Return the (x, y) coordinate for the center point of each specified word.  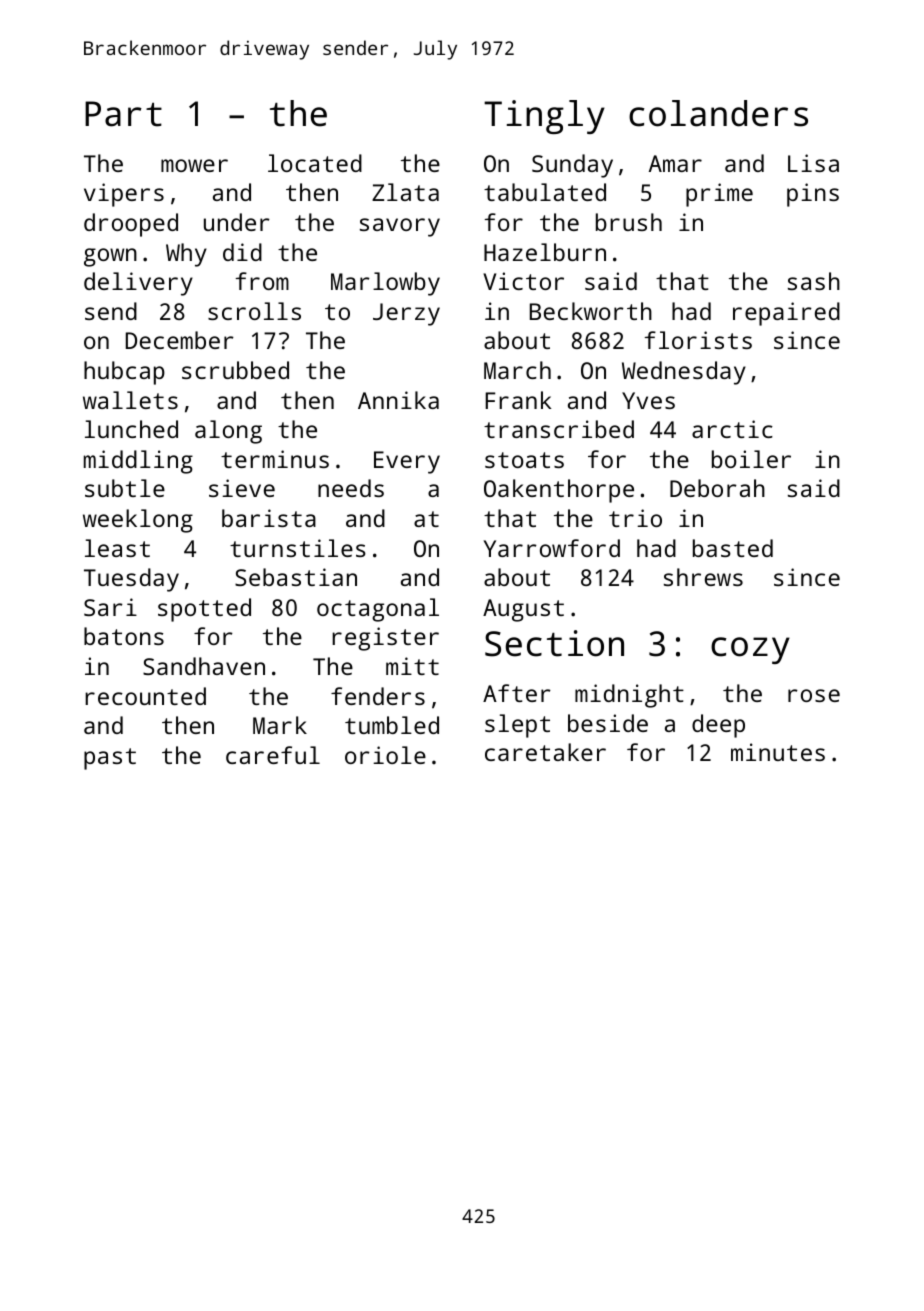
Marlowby (385, 284)
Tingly (544, 117)
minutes (778, 752)
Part (123, 114)
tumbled (392, 725)
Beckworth (591, 311)
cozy (750, 650)
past (110, 759)
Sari (110, 607)
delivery (138, 284)
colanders (718, 113)
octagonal (378, 610)
